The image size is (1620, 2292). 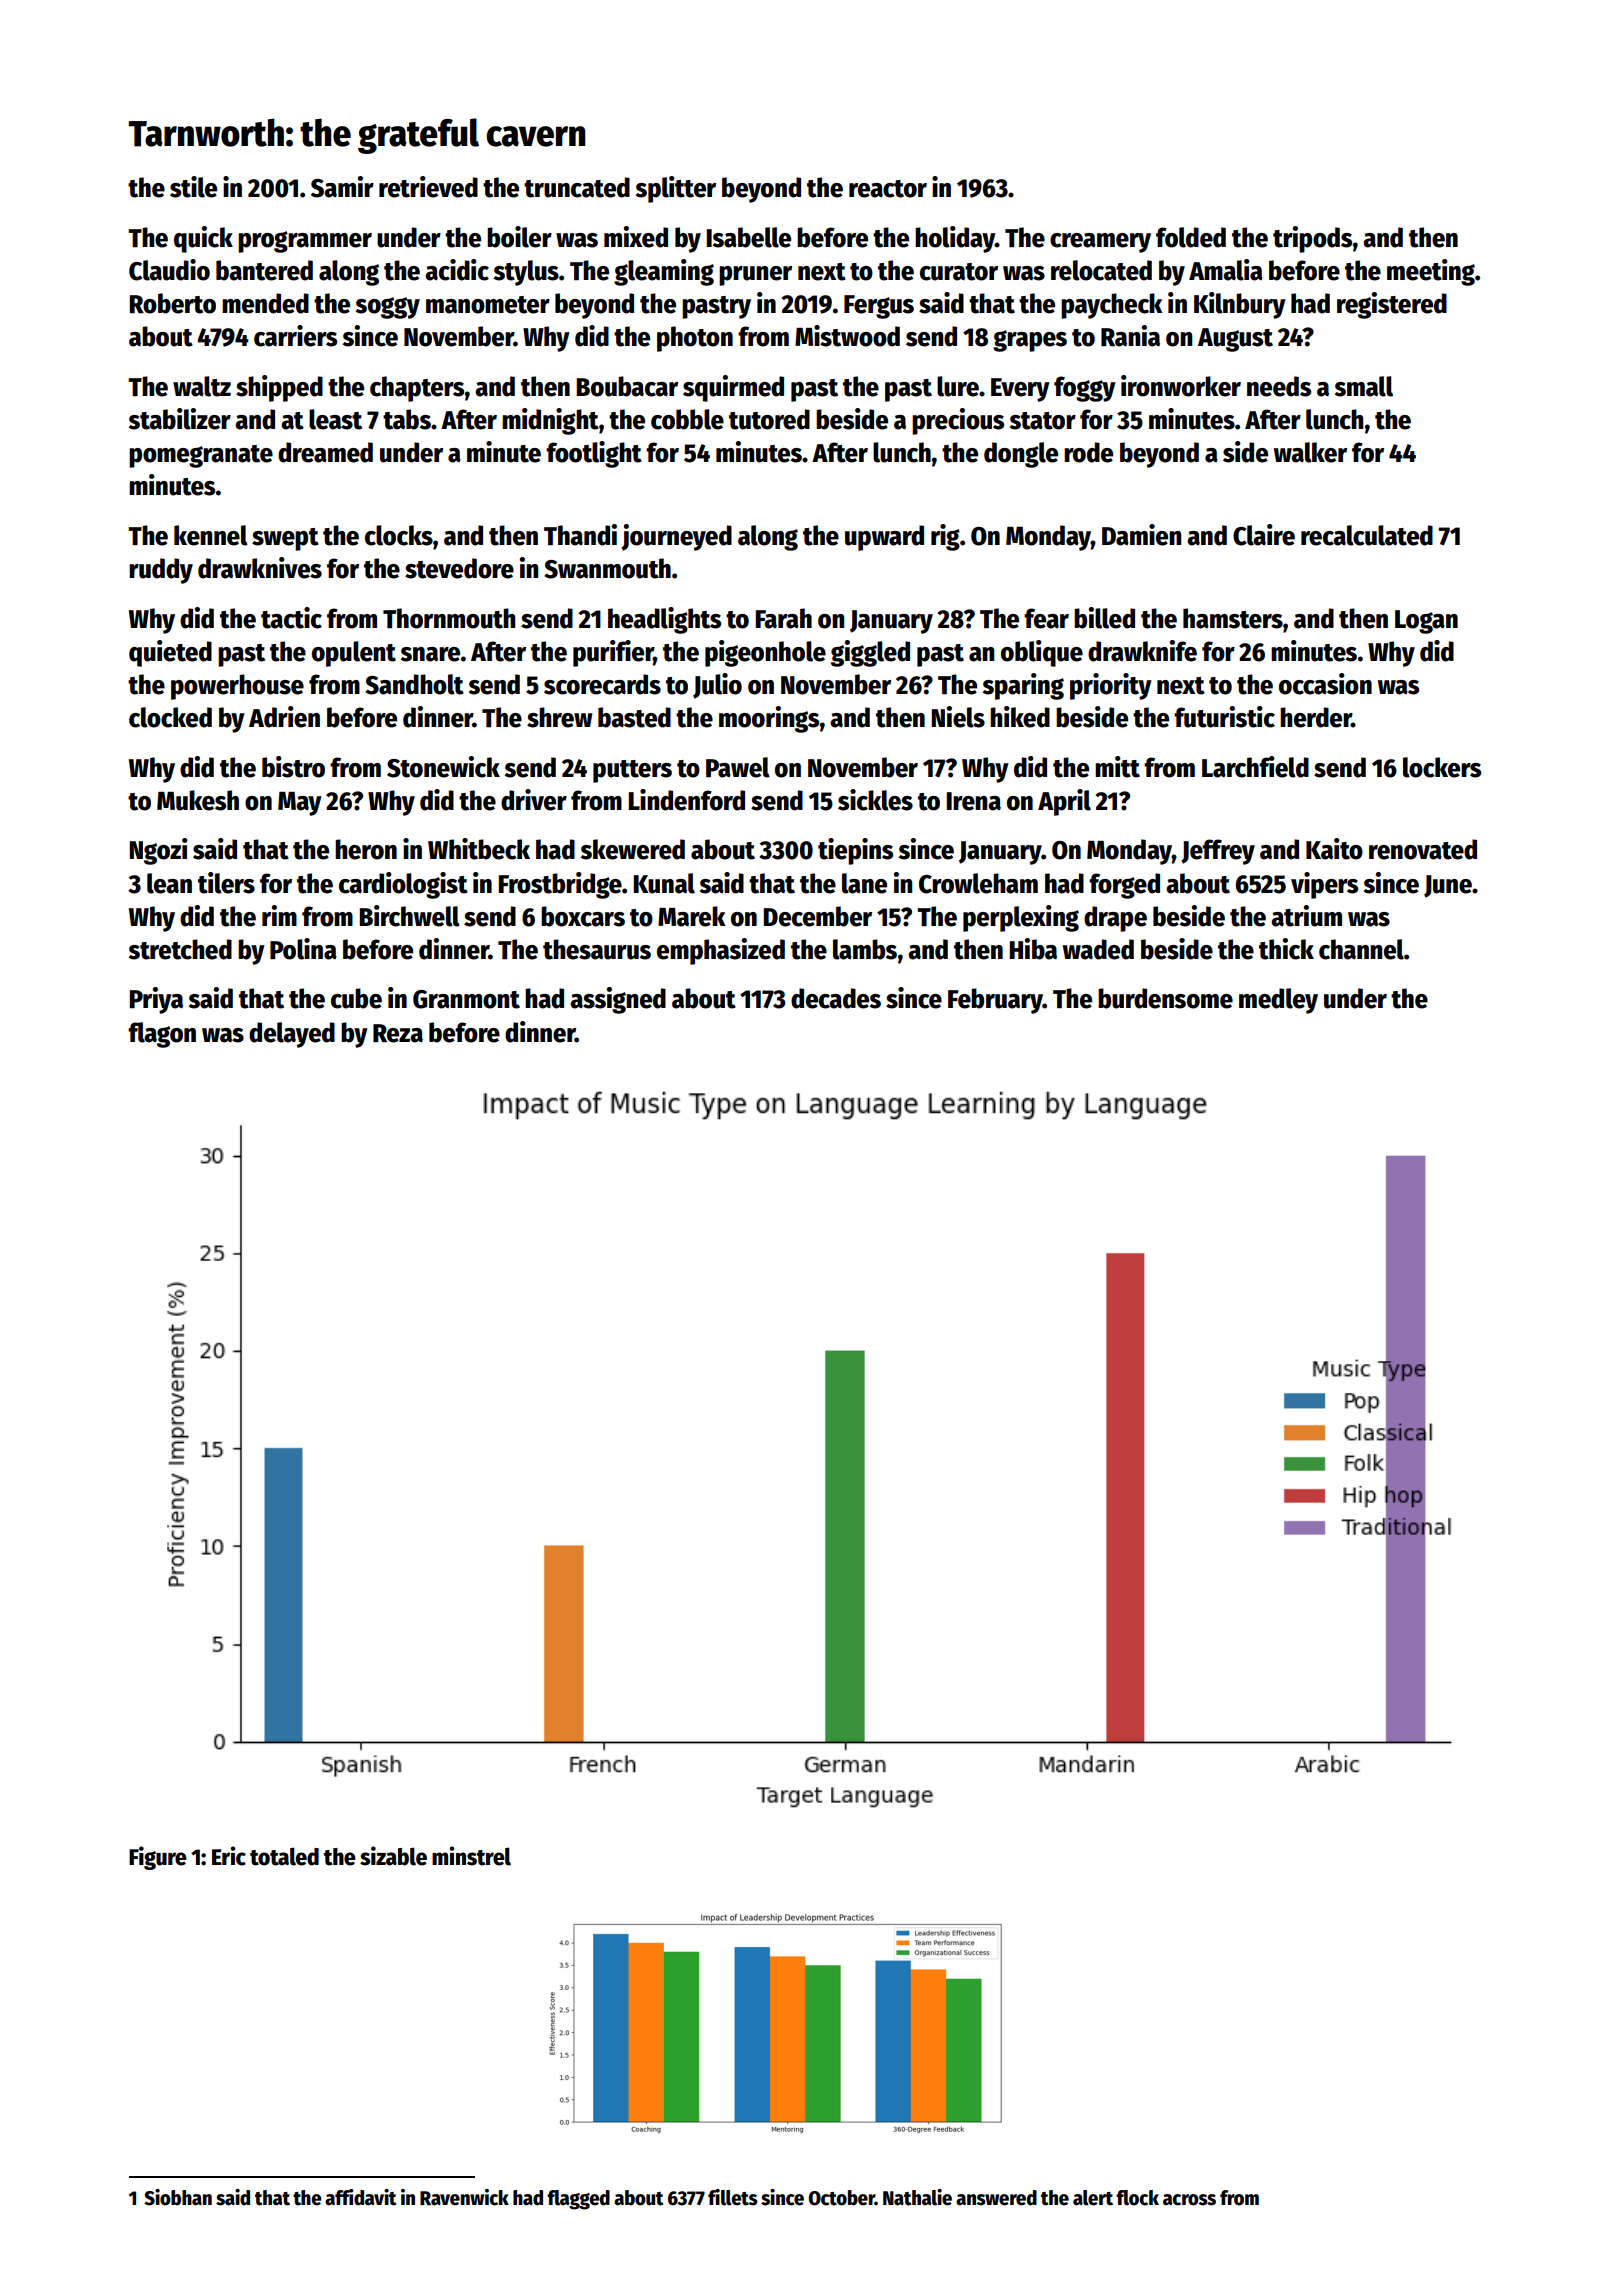 What do you see at coordinates (888, 189) in the screenshot?
I see `reactor` at bounding box center [888, 189].
